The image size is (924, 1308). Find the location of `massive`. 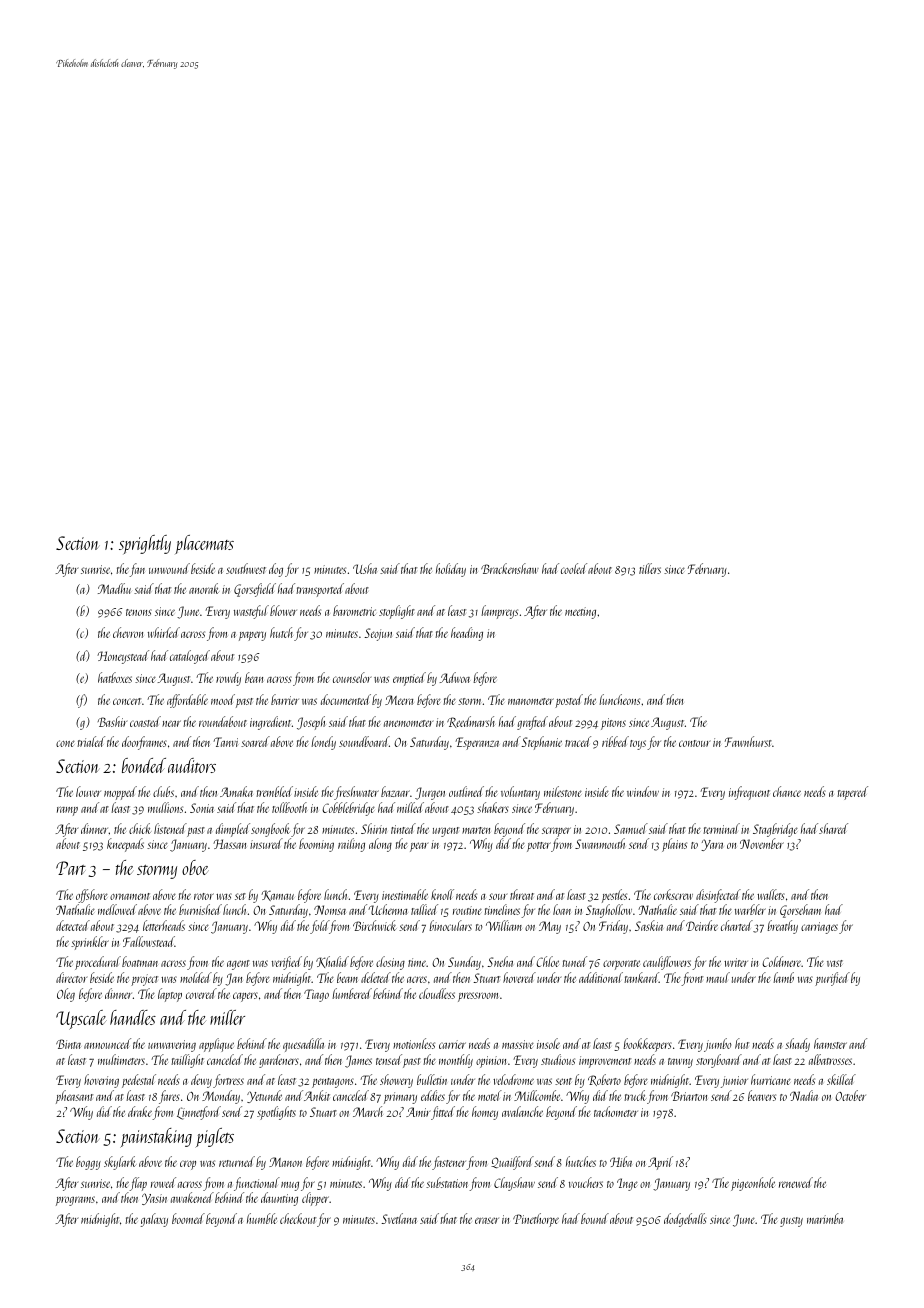

massive is located at coordinates (518, 1044).
